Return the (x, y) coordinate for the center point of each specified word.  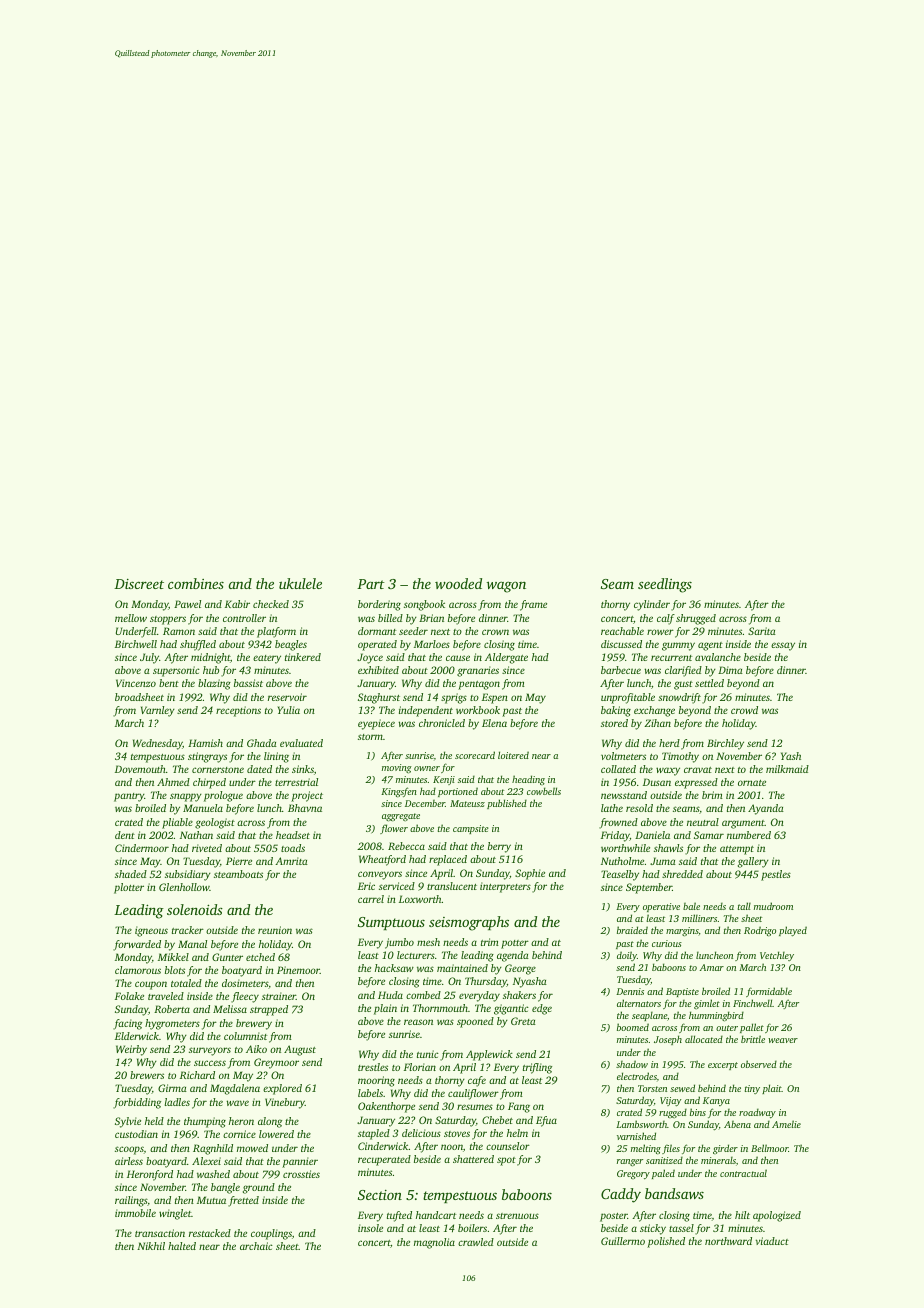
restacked (210, 1233)
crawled (476, 1242)
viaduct (772, 1241)
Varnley (158, 711)
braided (632, 930)
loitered (513, 755)
